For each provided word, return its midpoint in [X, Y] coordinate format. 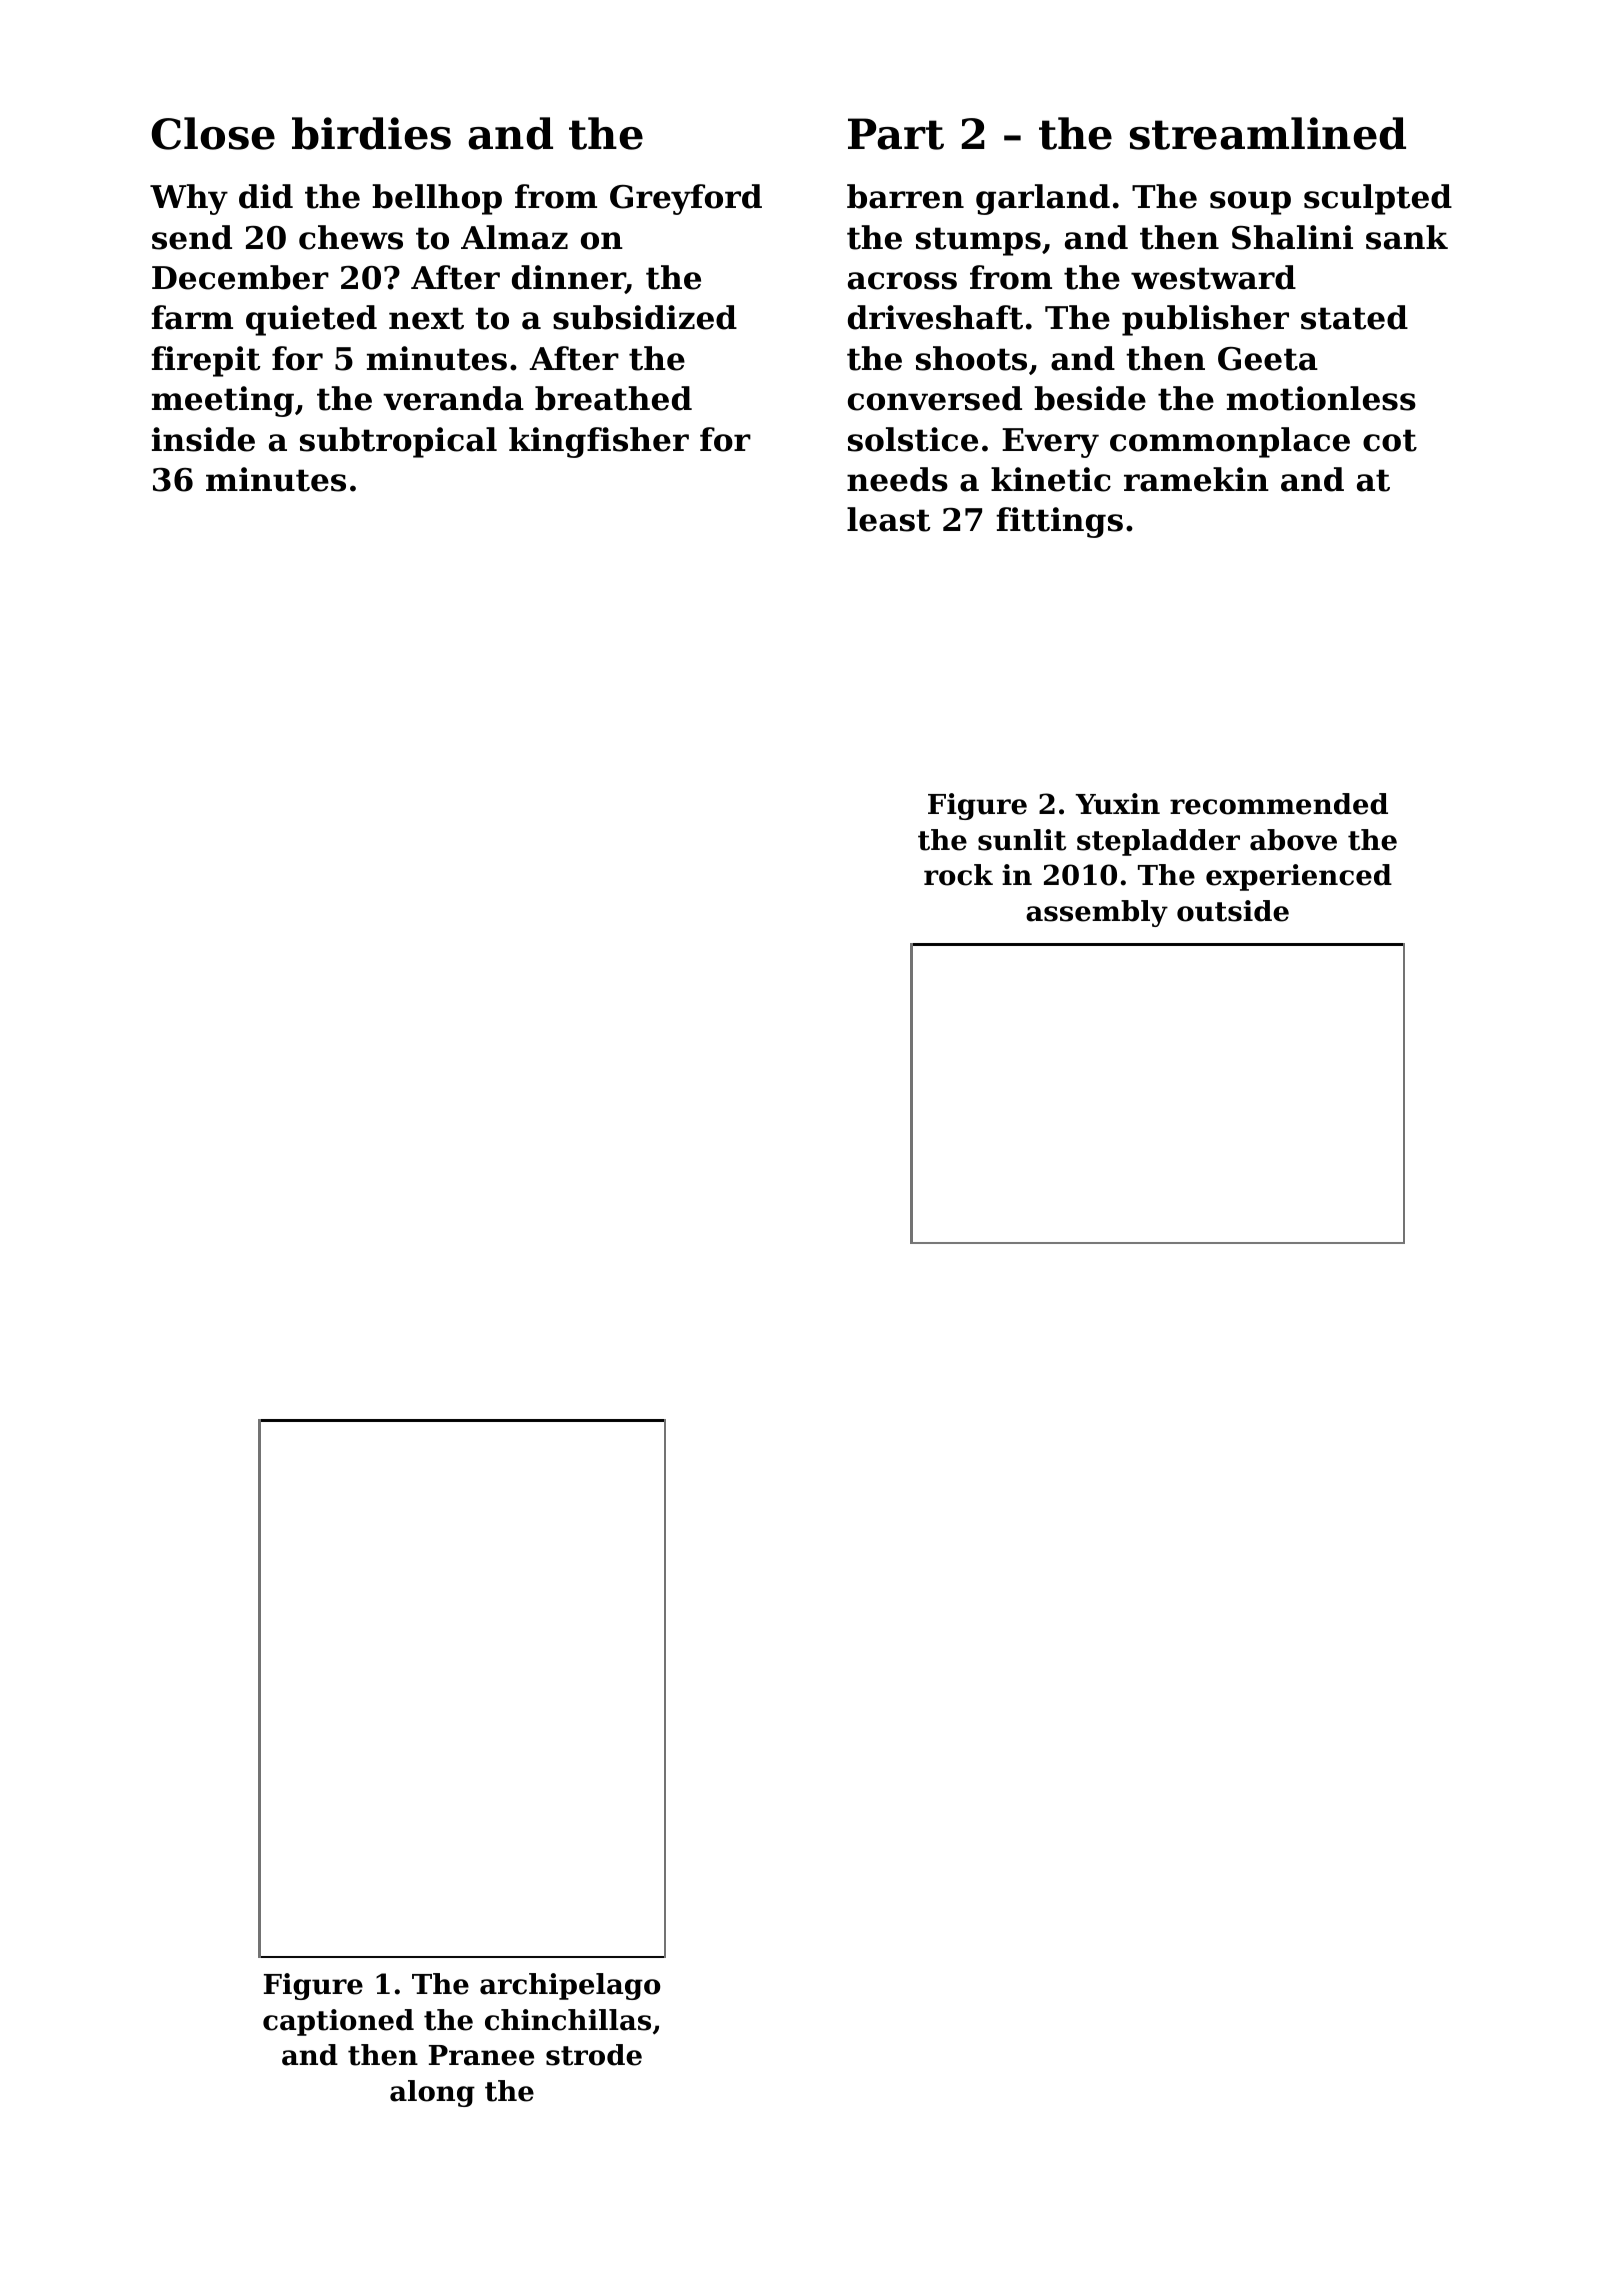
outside [1233, 911]
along [432, 2093]
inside [203, 439]
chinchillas [568, 2020]
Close [213, 133]
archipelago [570, 1986]
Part [896, 134]
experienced [1299, 877]
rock [958, 875]
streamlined [1268, 133]
